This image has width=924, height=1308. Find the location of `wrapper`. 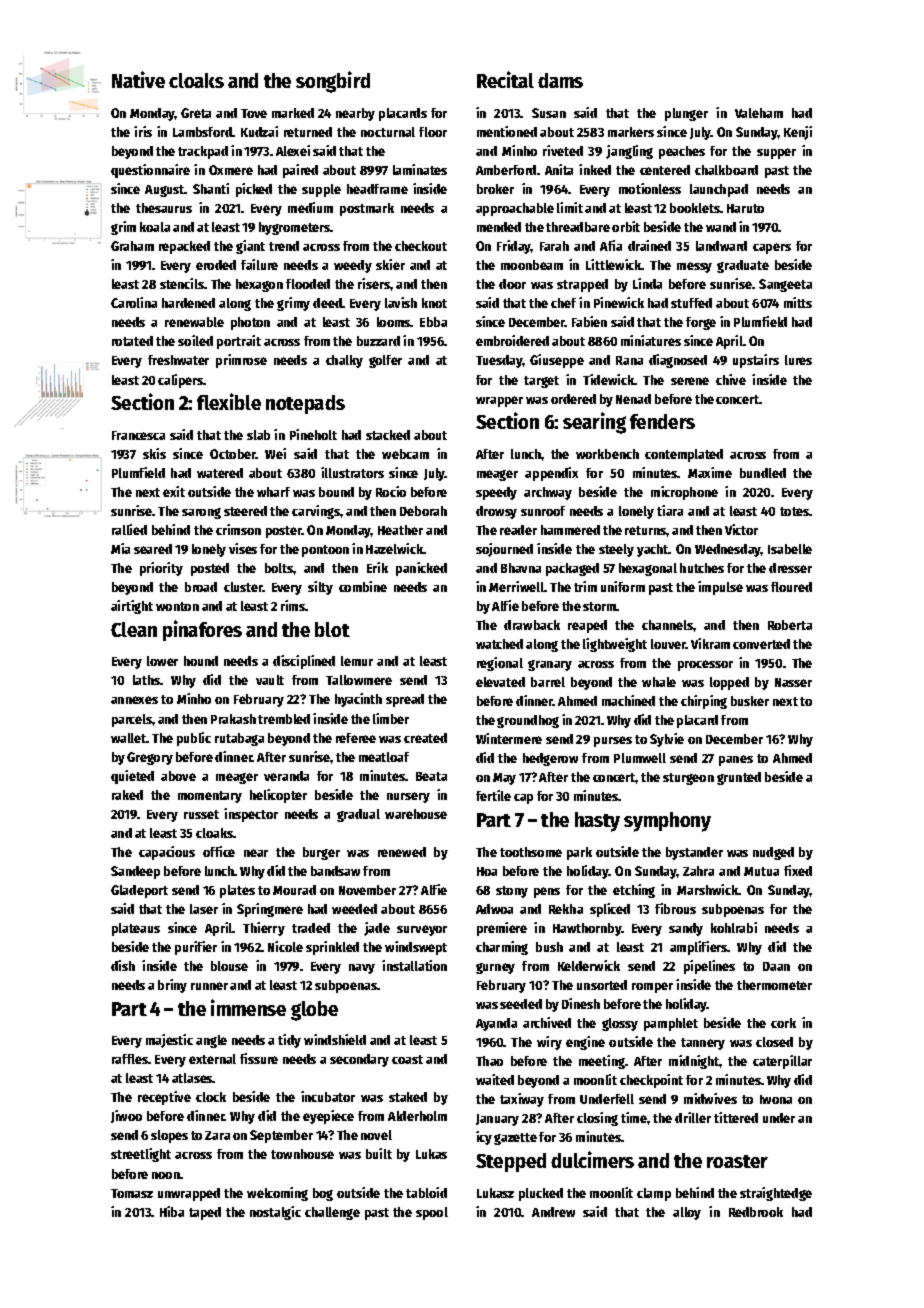

wrapper is located at coordinates (499, 401).
